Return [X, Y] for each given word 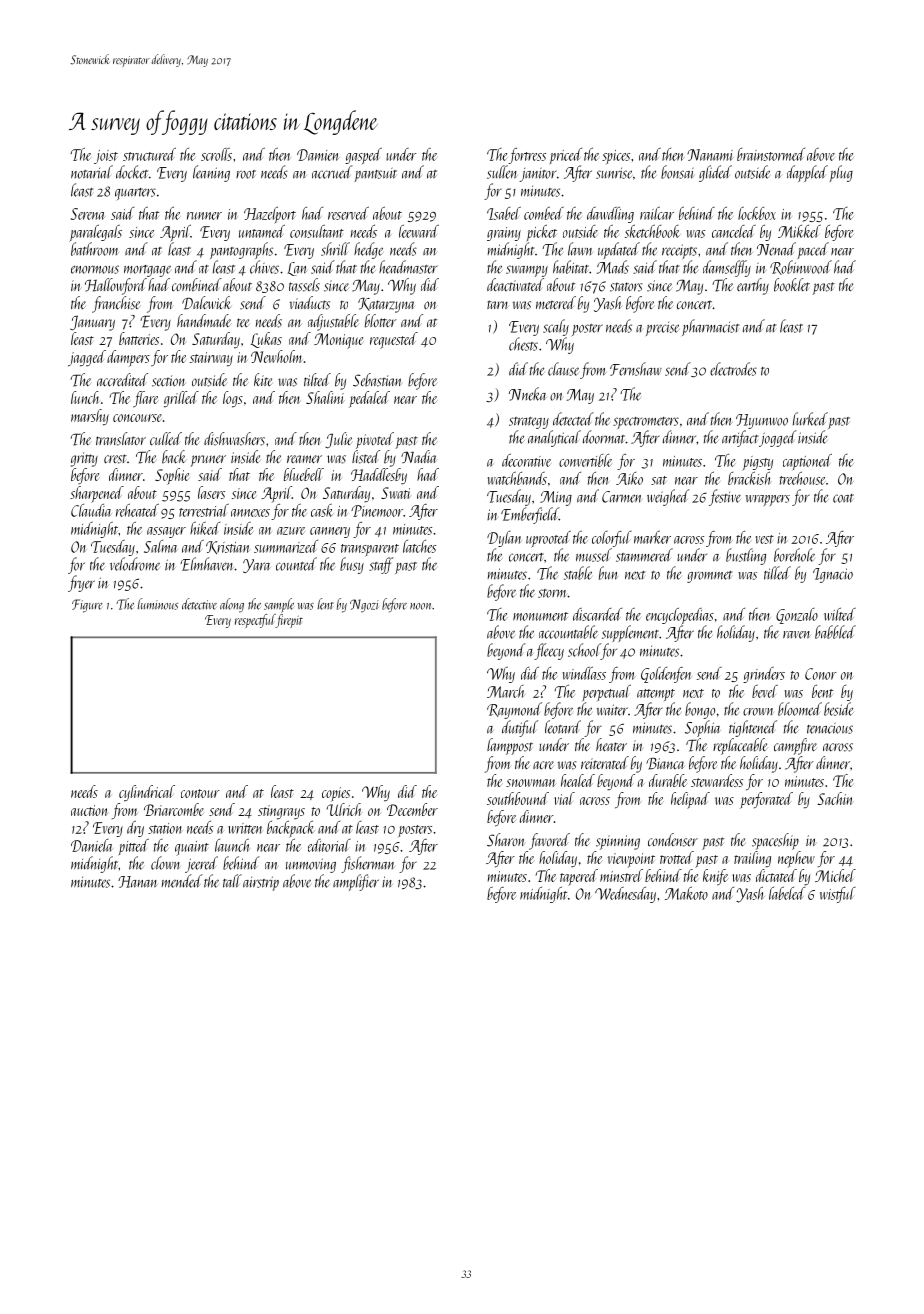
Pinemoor [377, 511]
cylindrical [147, 793]
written [245, 828]
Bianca [665, 764]
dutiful [520, 728]
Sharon [505, 840]
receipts [679, 251]
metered [556, 302]
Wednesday [625, 895]
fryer [81, 583]
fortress [527, 156]
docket [132, 172]
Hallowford [116, 286]
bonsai [677, 172]
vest [765, 539]
